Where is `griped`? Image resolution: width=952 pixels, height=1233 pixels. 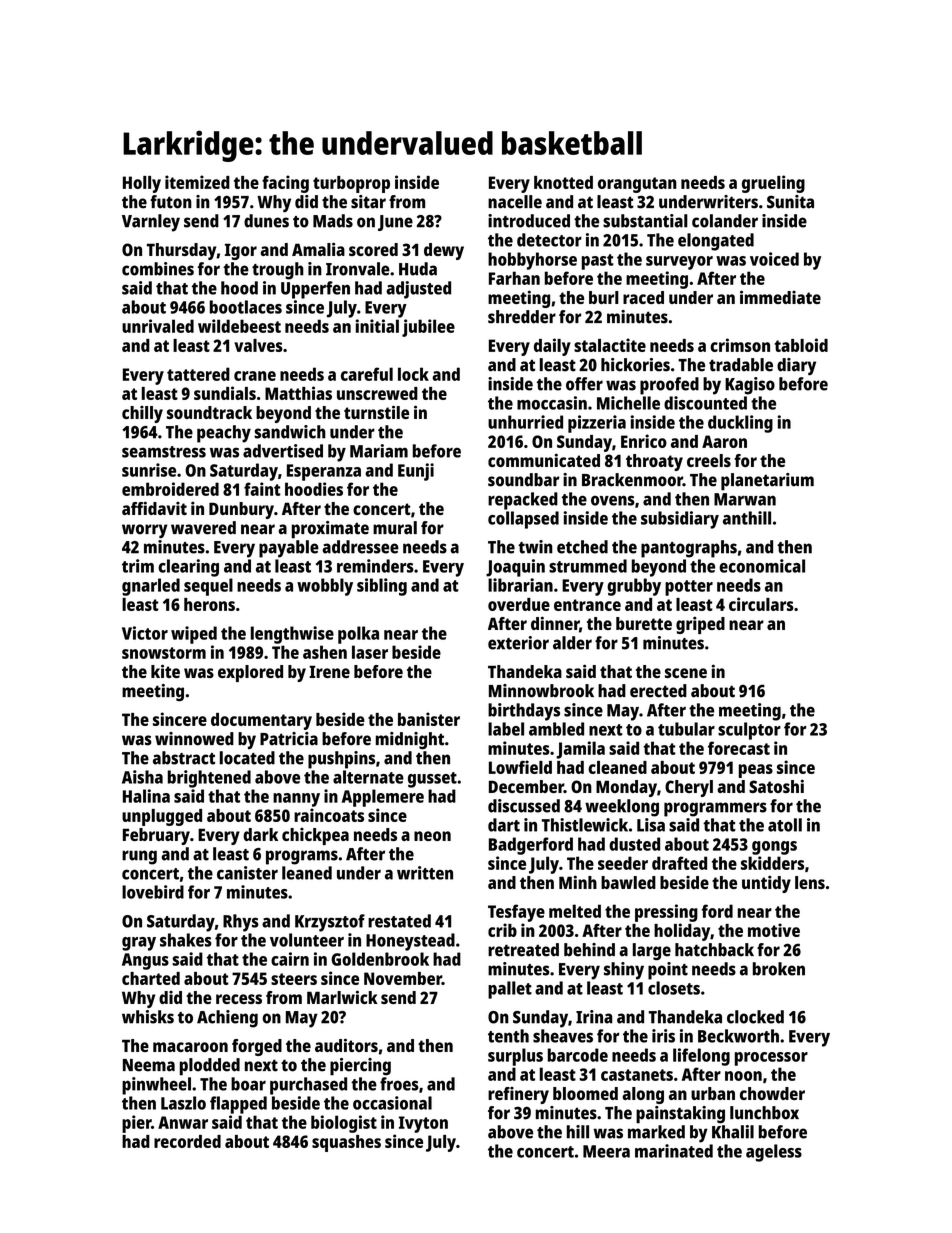 griped is located at coordinates (700, 625).
